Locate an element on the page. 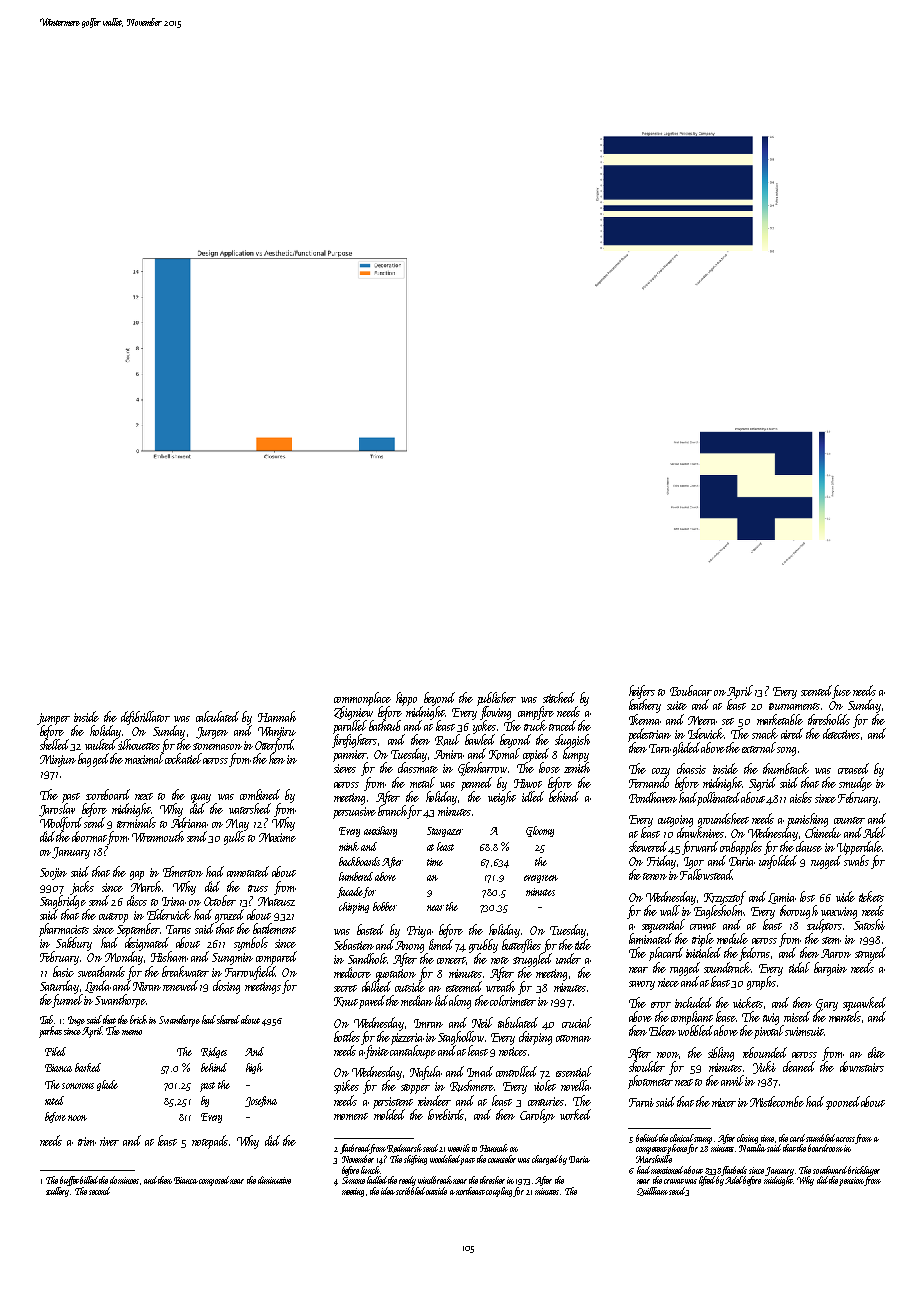 This page has width=924, height=1308. Wanjiru is located at coordinates (277, 733).
